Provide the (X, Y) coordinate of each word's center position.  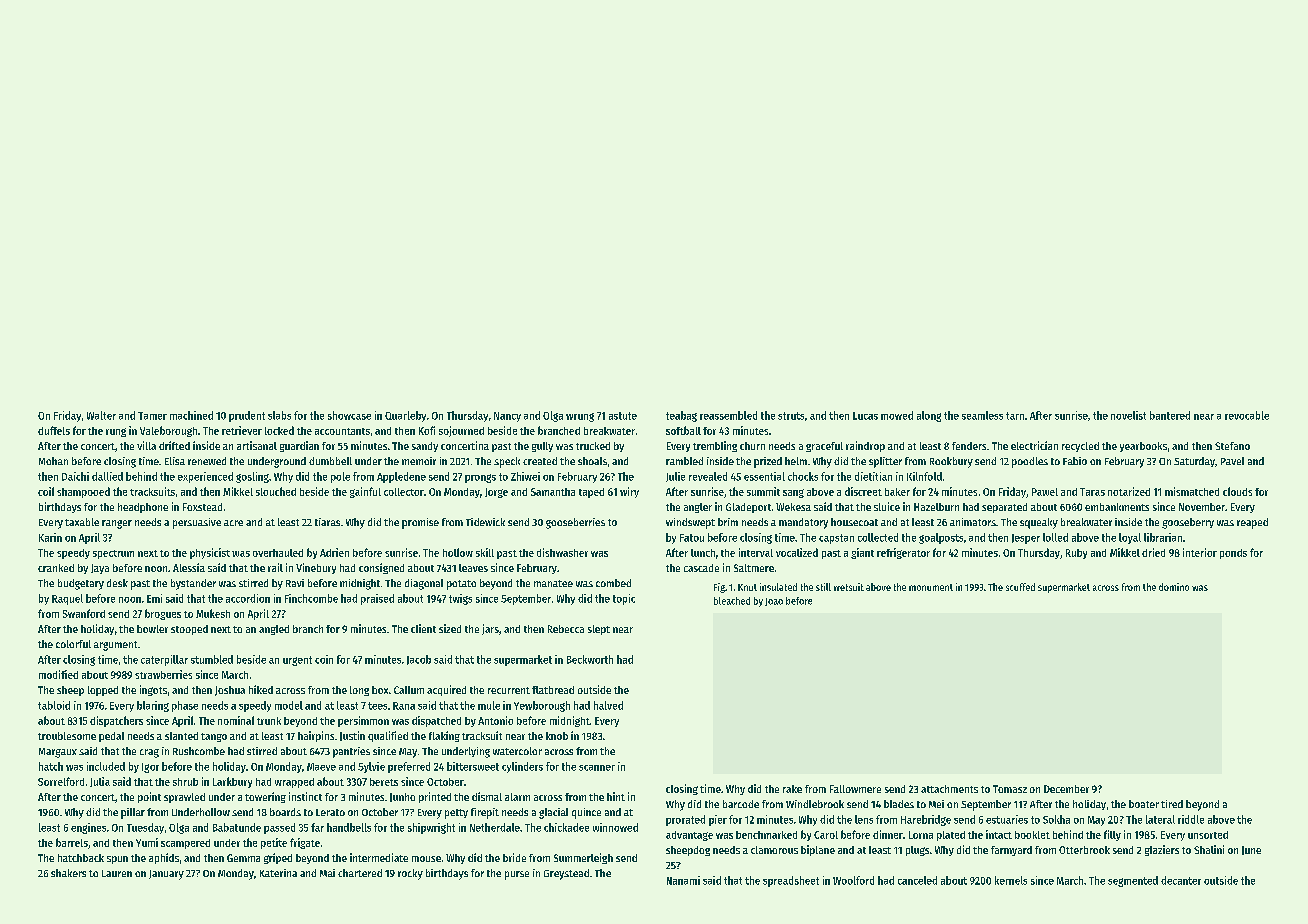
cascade (701, 568)
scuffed (1020, 587)
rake (792, 789)
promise (420, 523)
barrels (72, 842)
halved (608, 705)
